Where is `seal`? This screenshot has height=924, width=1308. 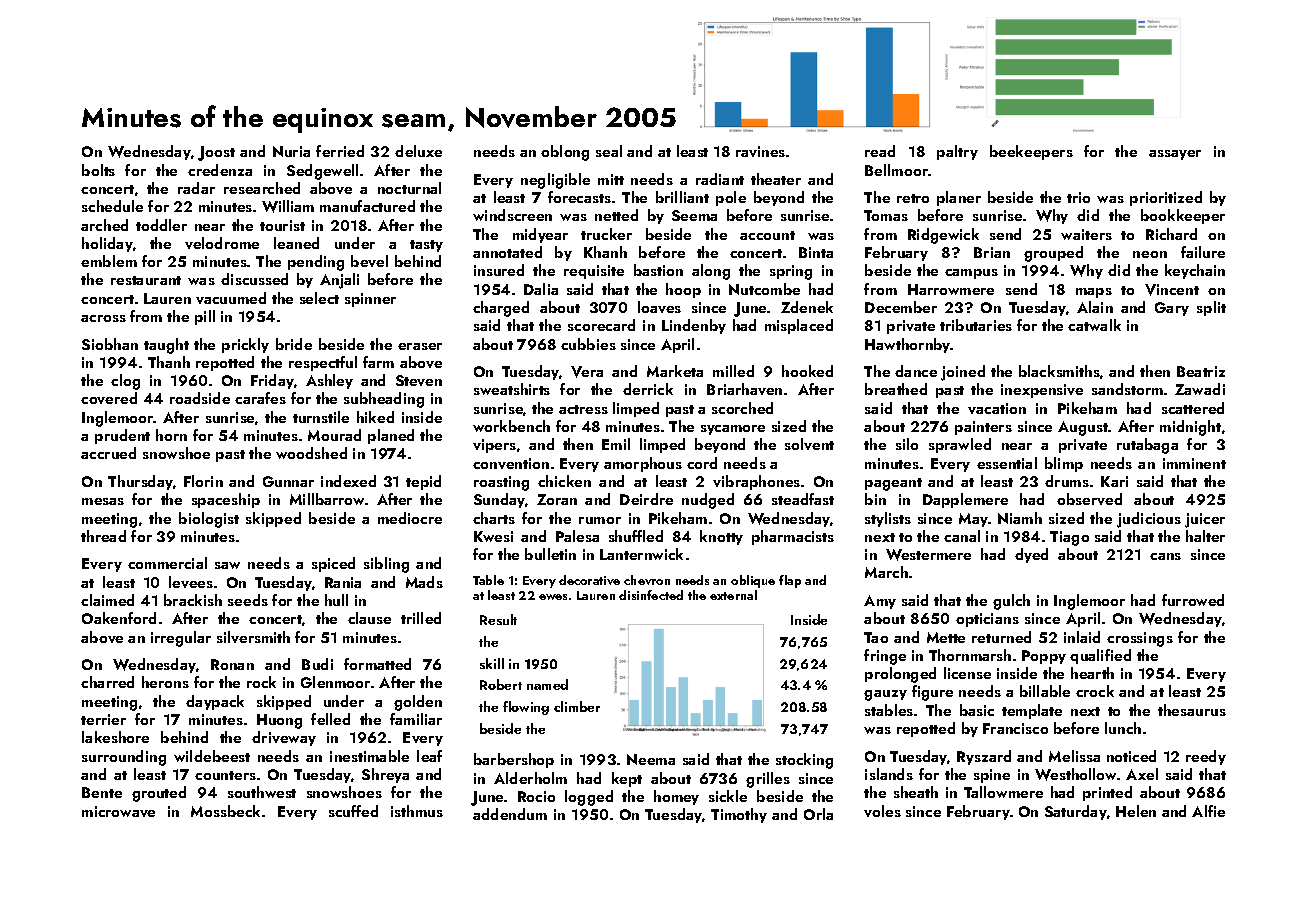
seal is located at coordinates (609, 151).
